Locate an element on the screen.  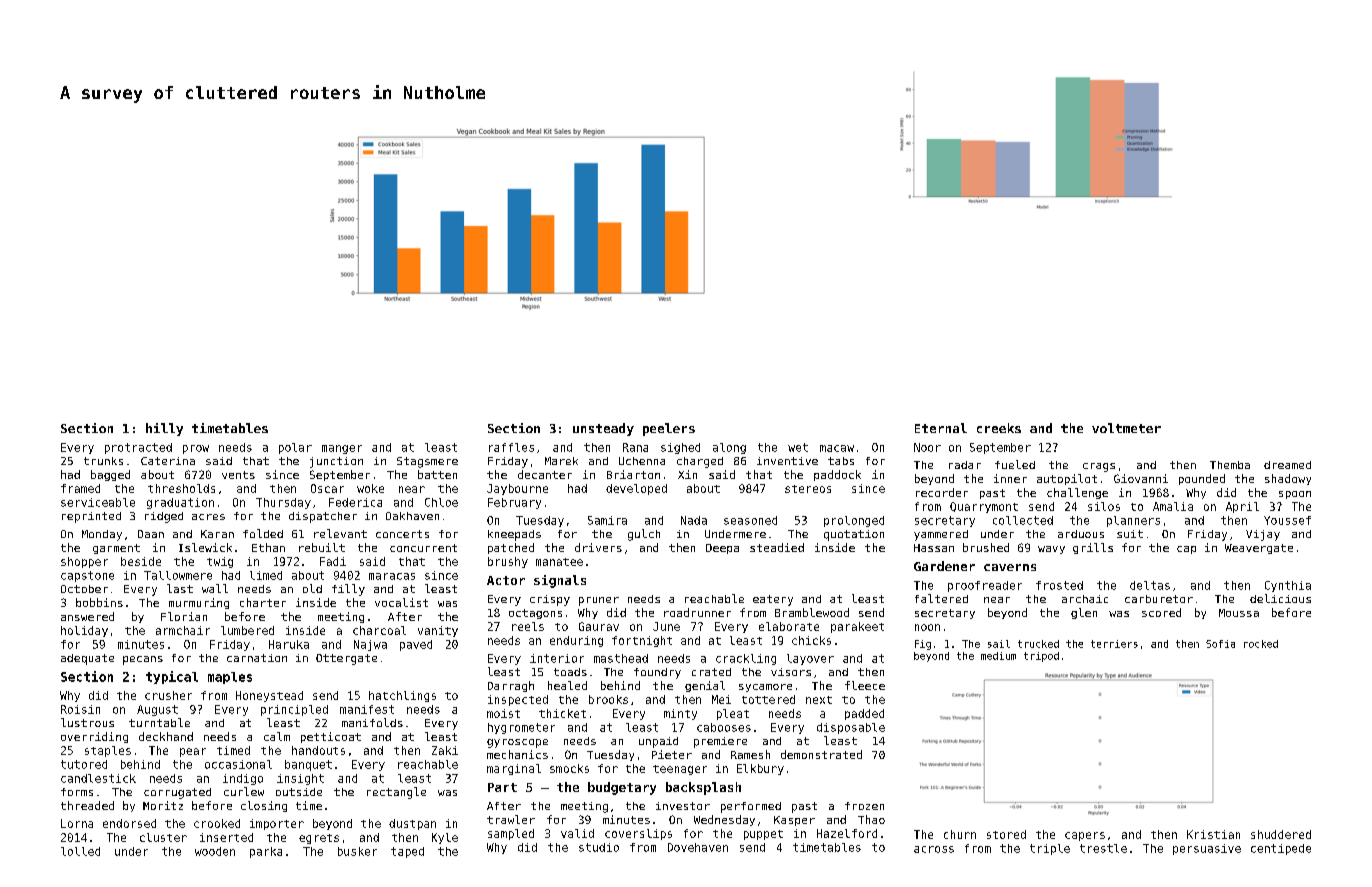
hilly is located at coordinates (164, 429).
